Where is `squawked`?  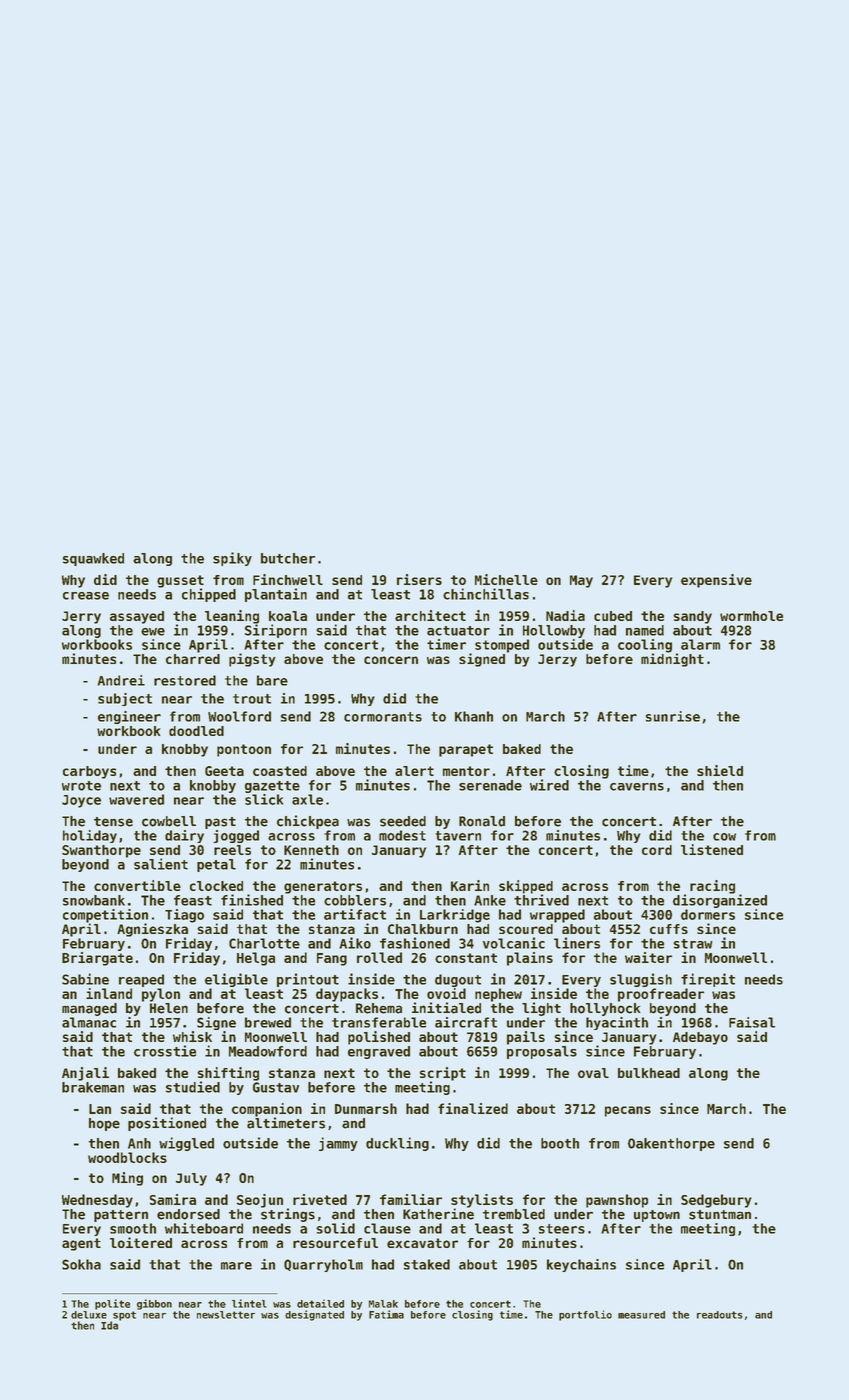 squawked is located at coordinates (93, 559).
